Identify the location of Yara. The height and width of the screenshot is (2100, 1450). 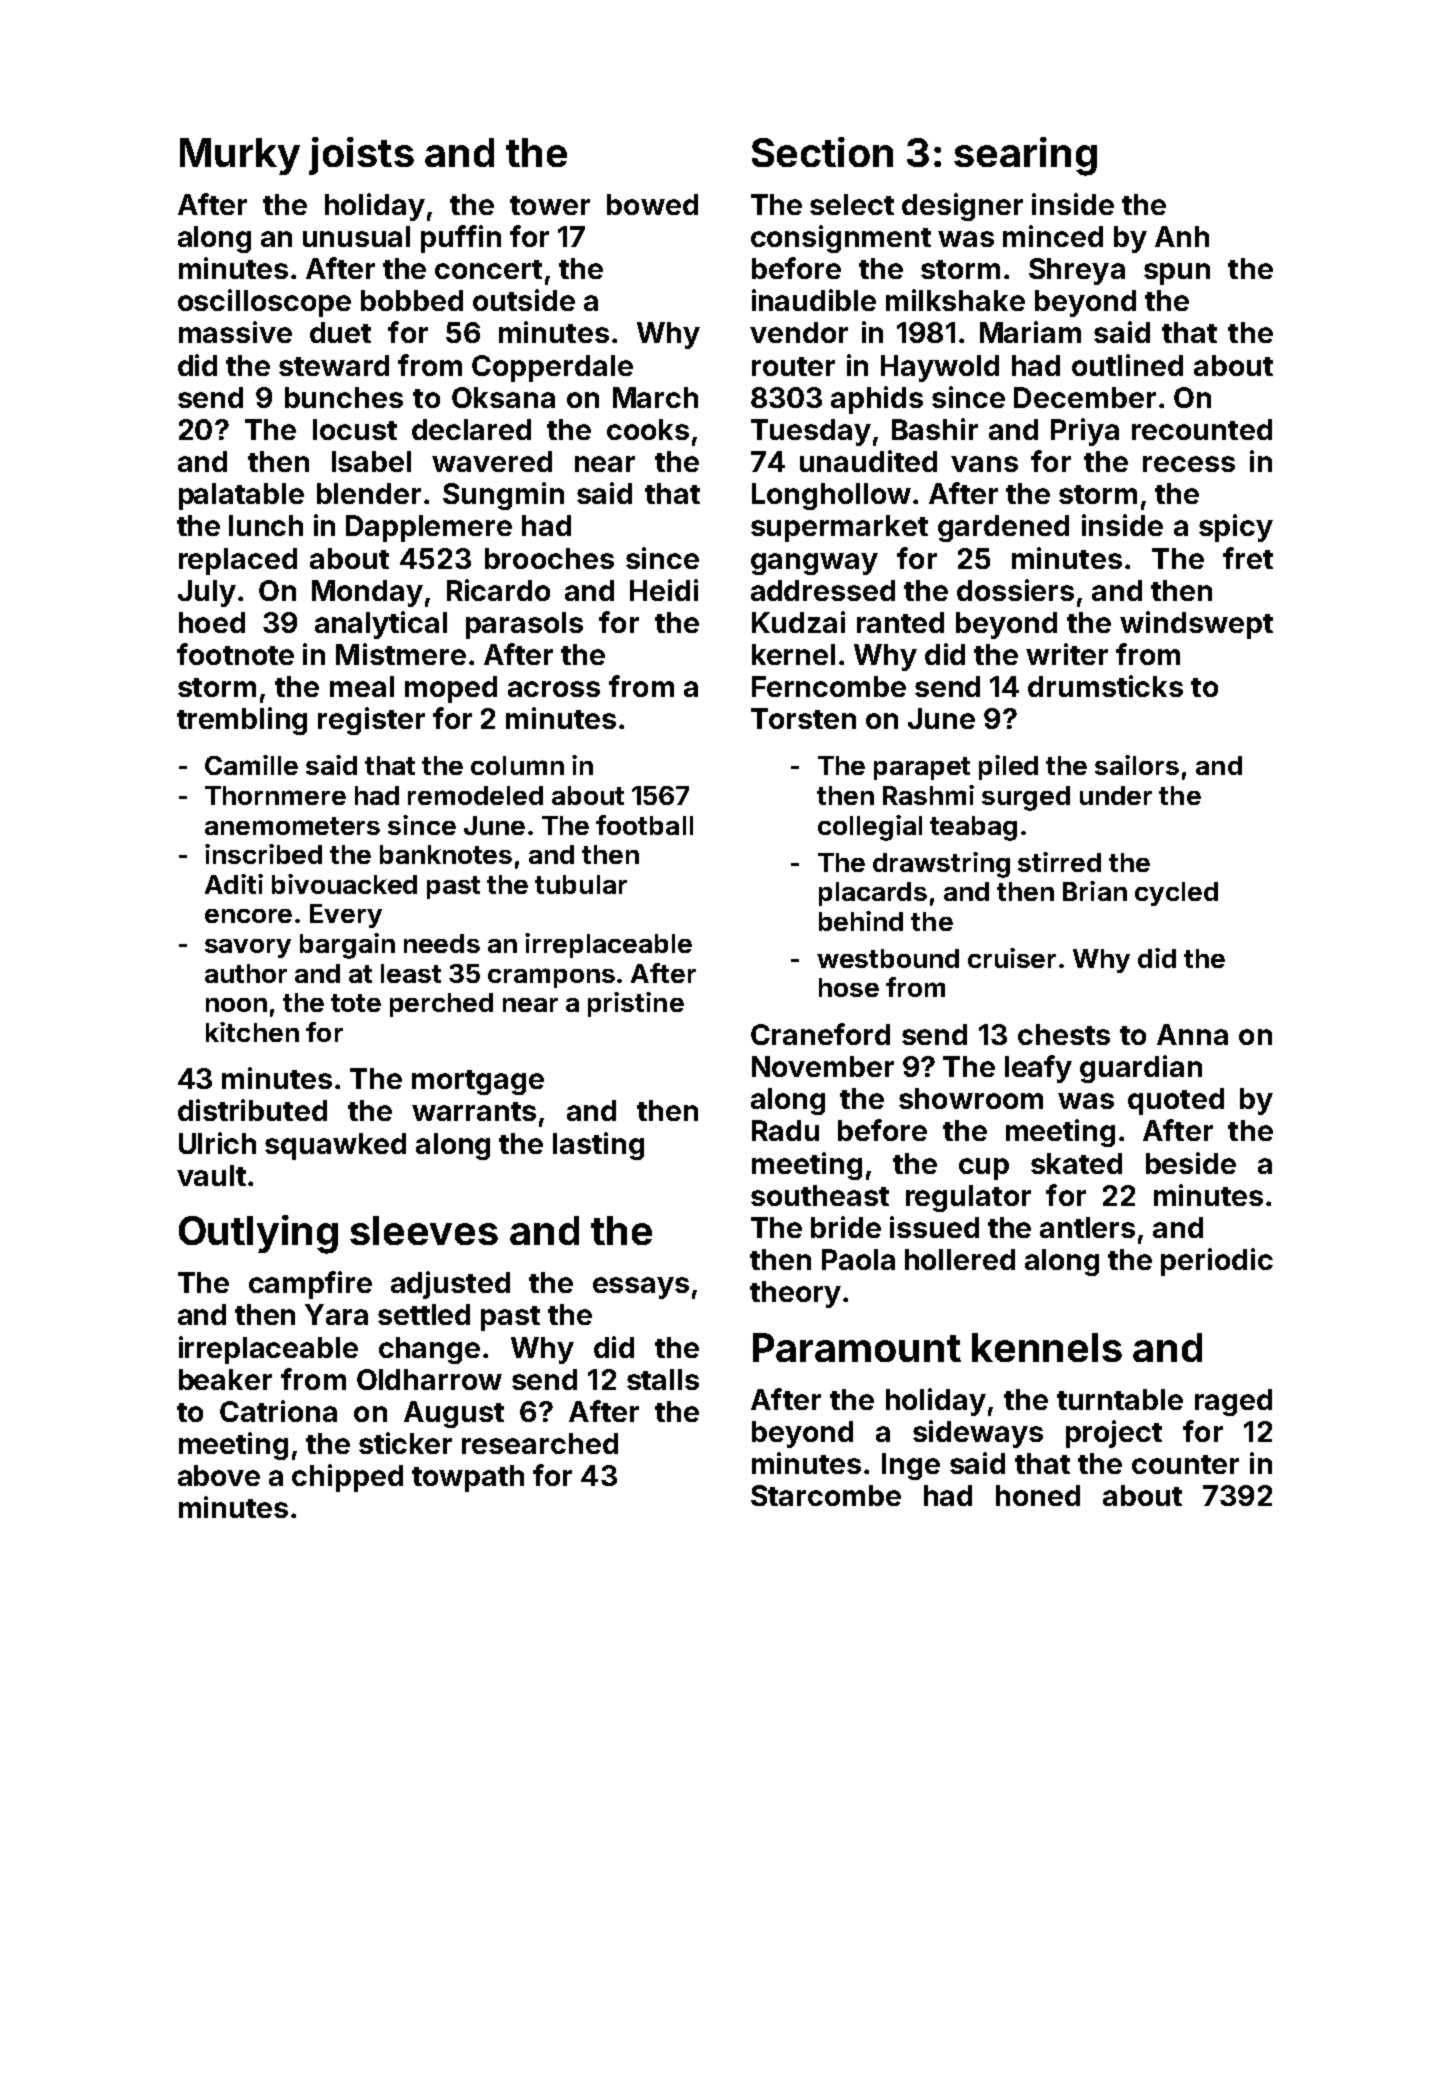
(336, 1314).
